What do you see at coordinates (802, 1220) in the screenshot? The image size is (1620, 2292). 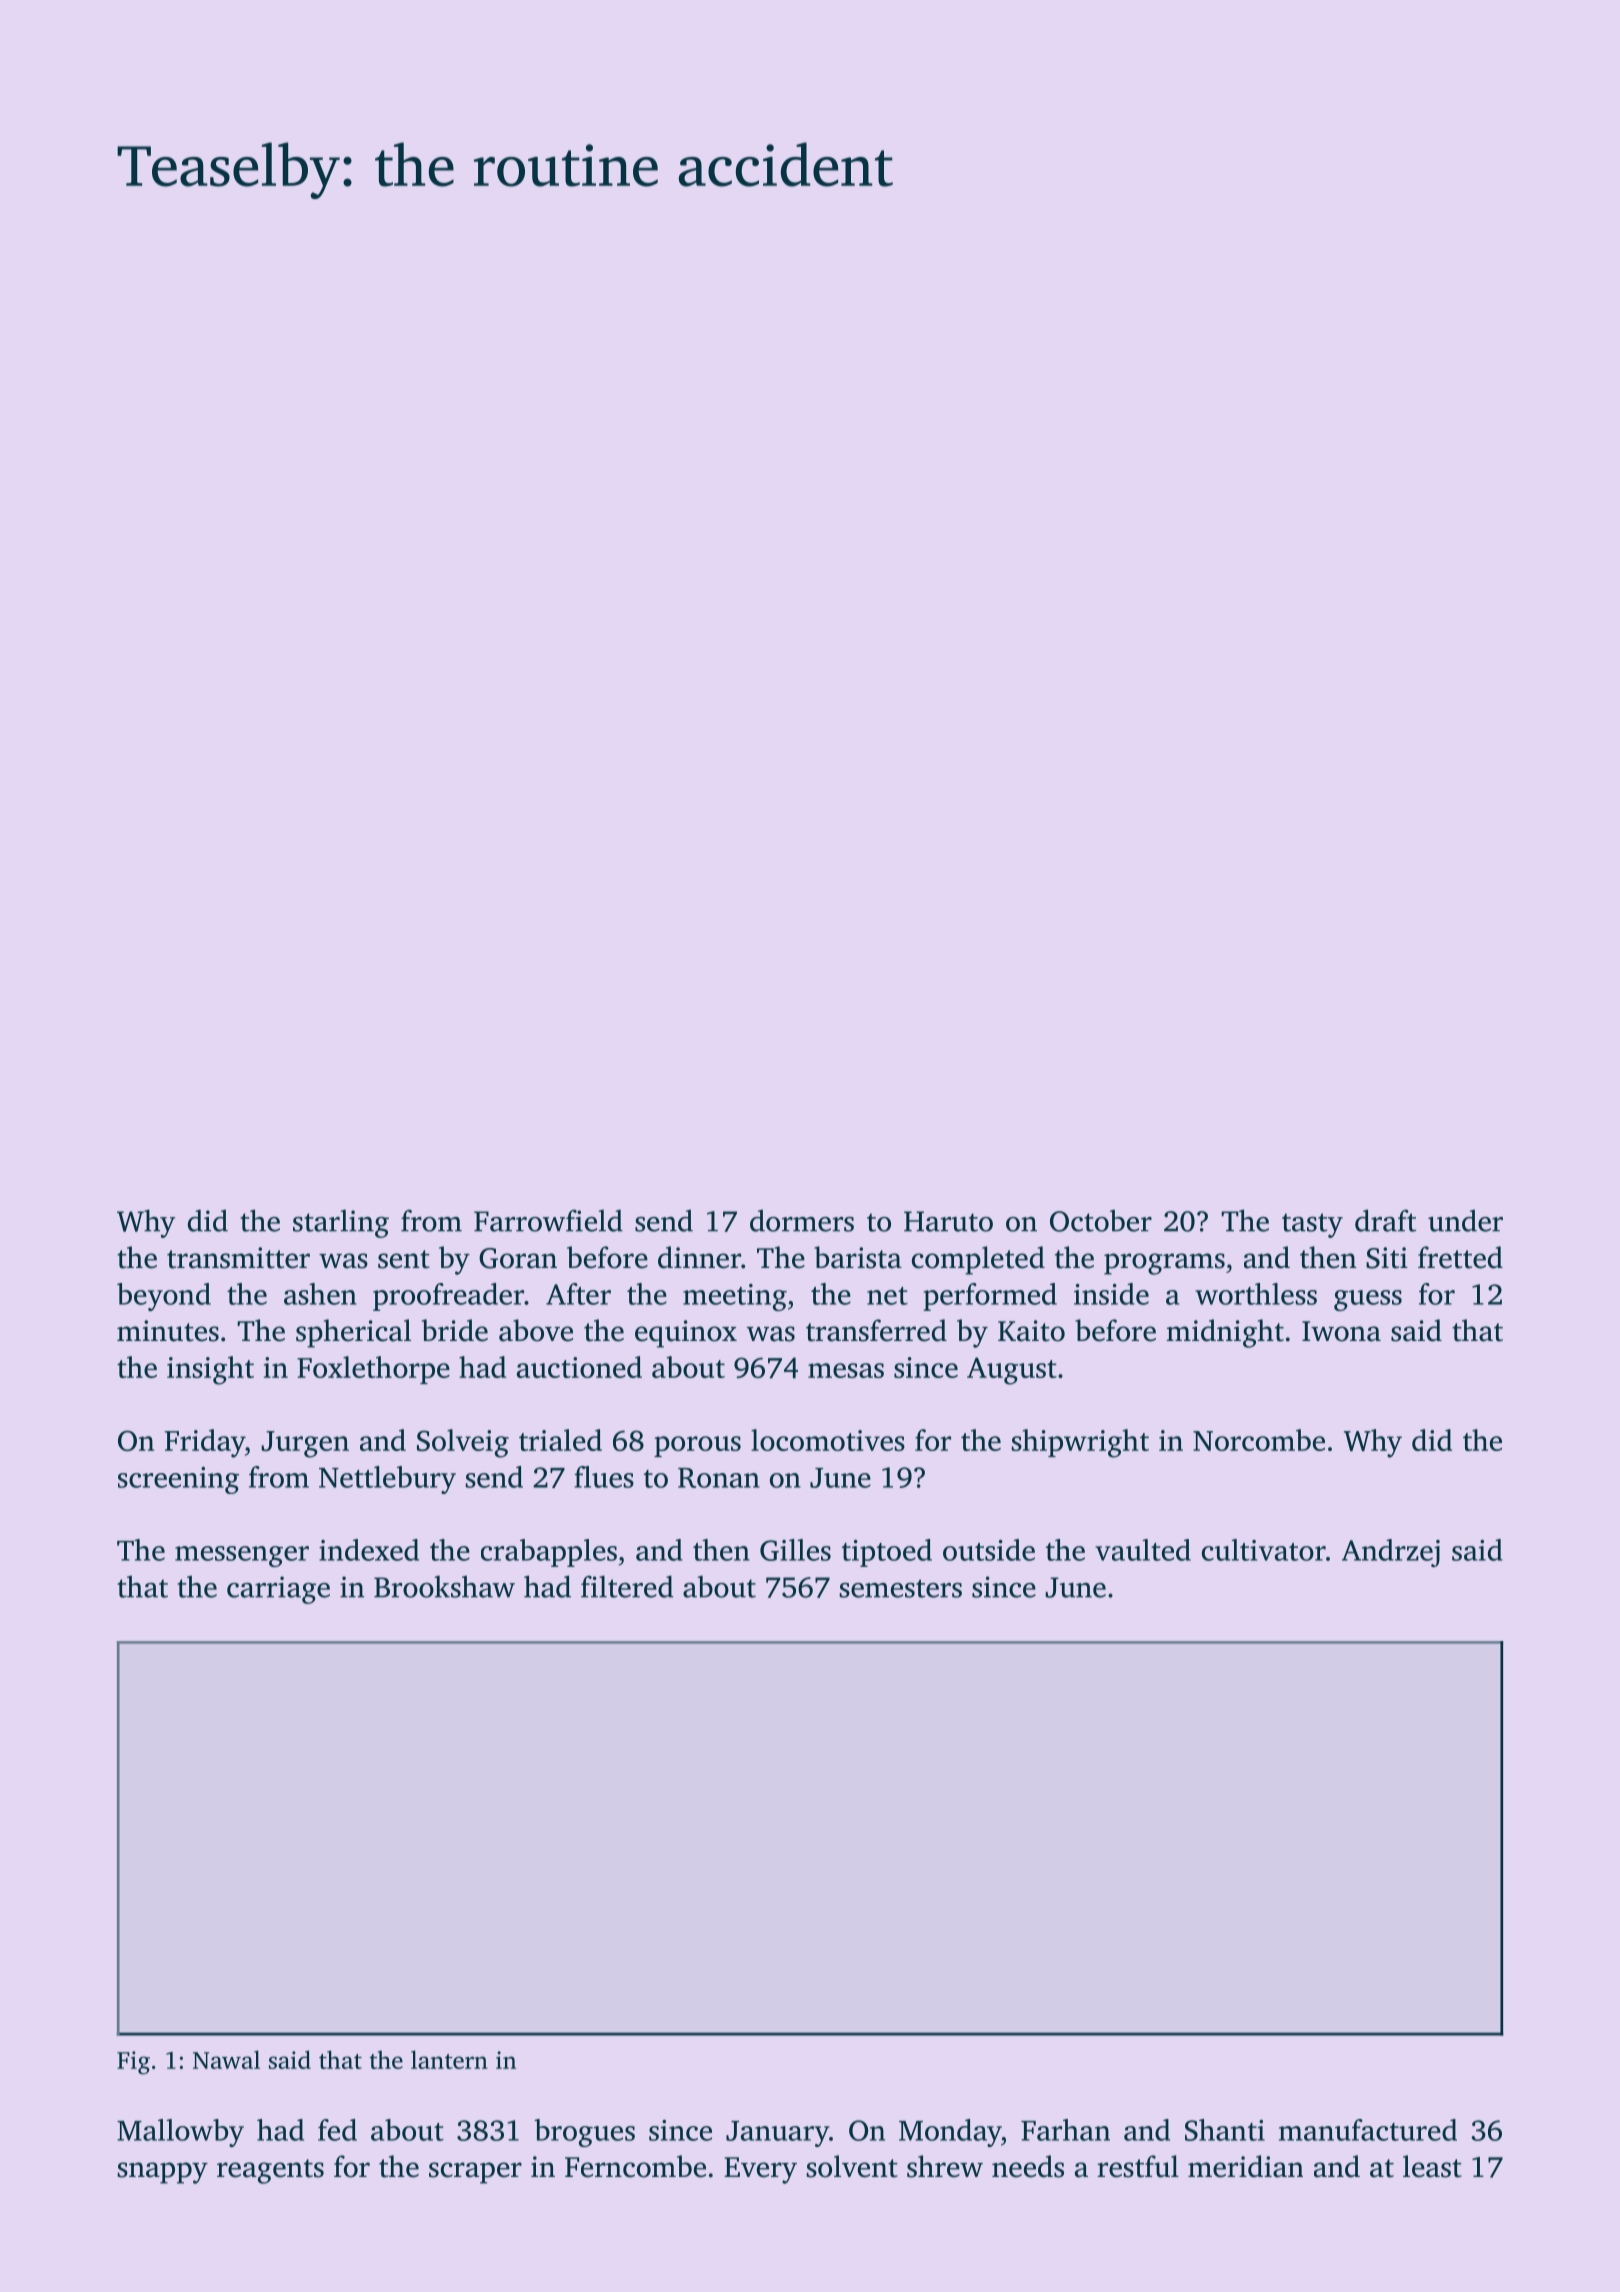 I see `dormers` at bounding box center [802, 1220].
